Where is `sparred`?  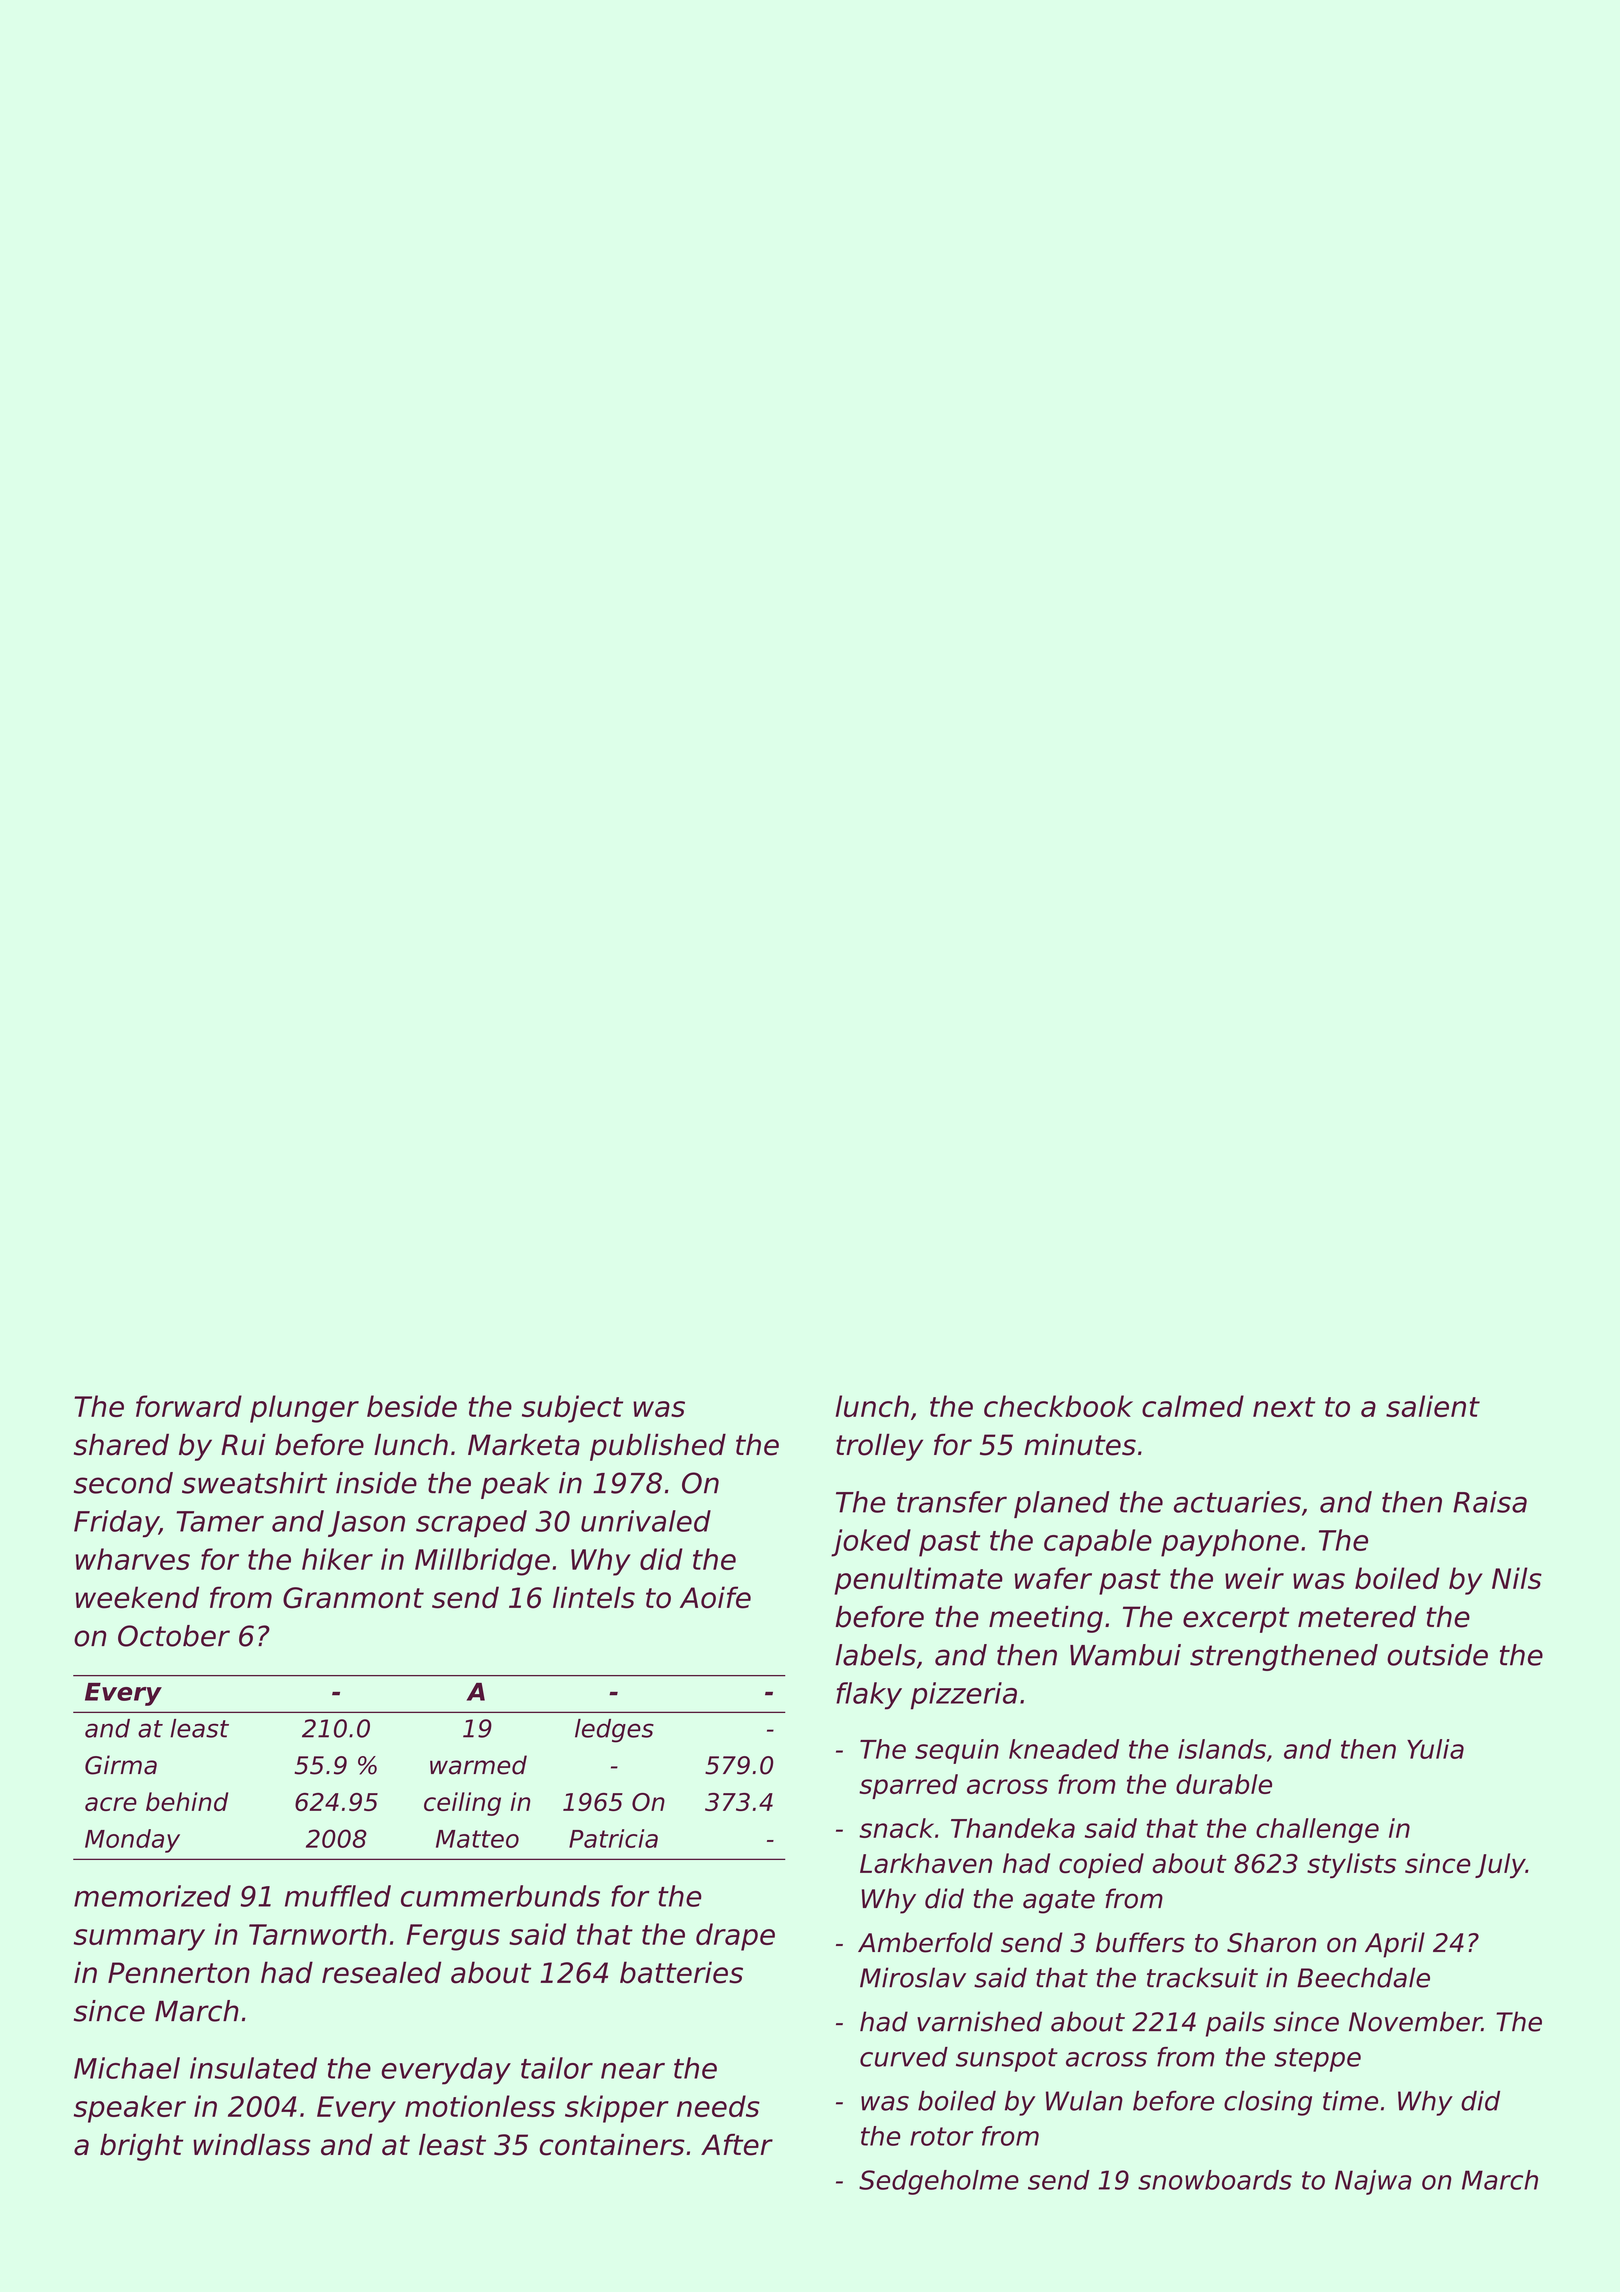 sparred is located at coordinates (908, 1786).
